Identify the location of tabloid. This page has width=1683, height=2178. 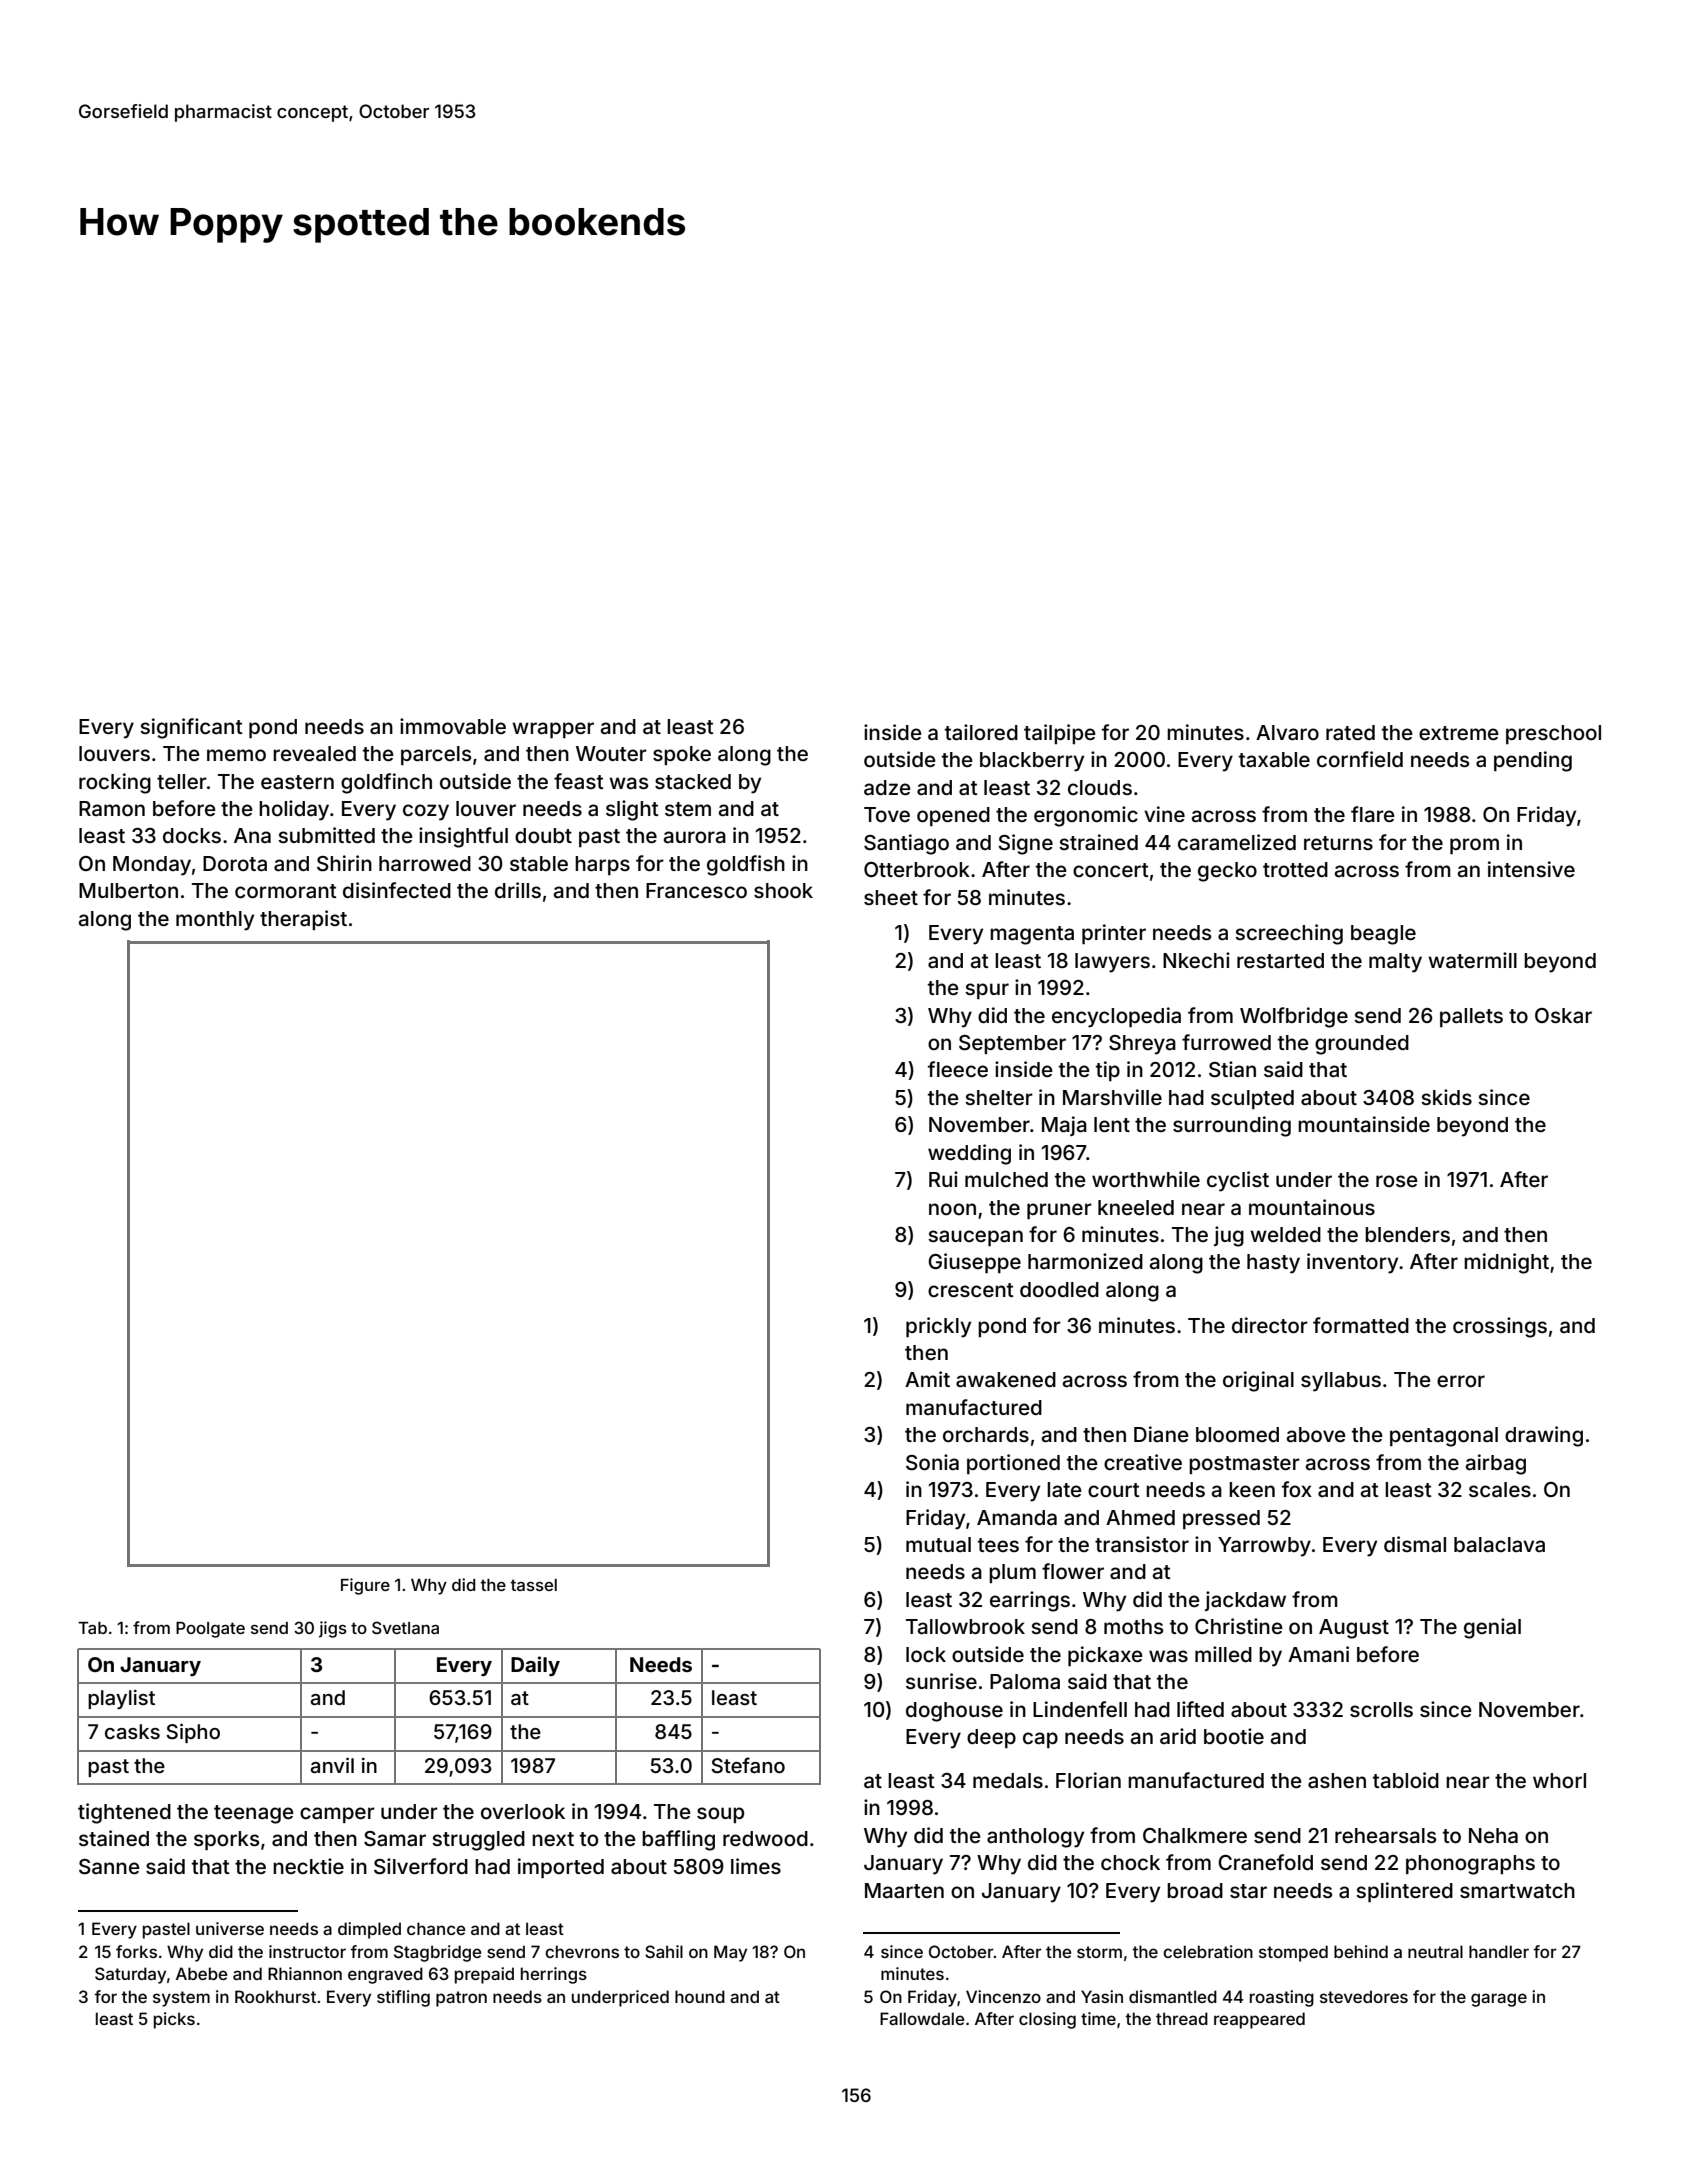
(1406, 1780).
